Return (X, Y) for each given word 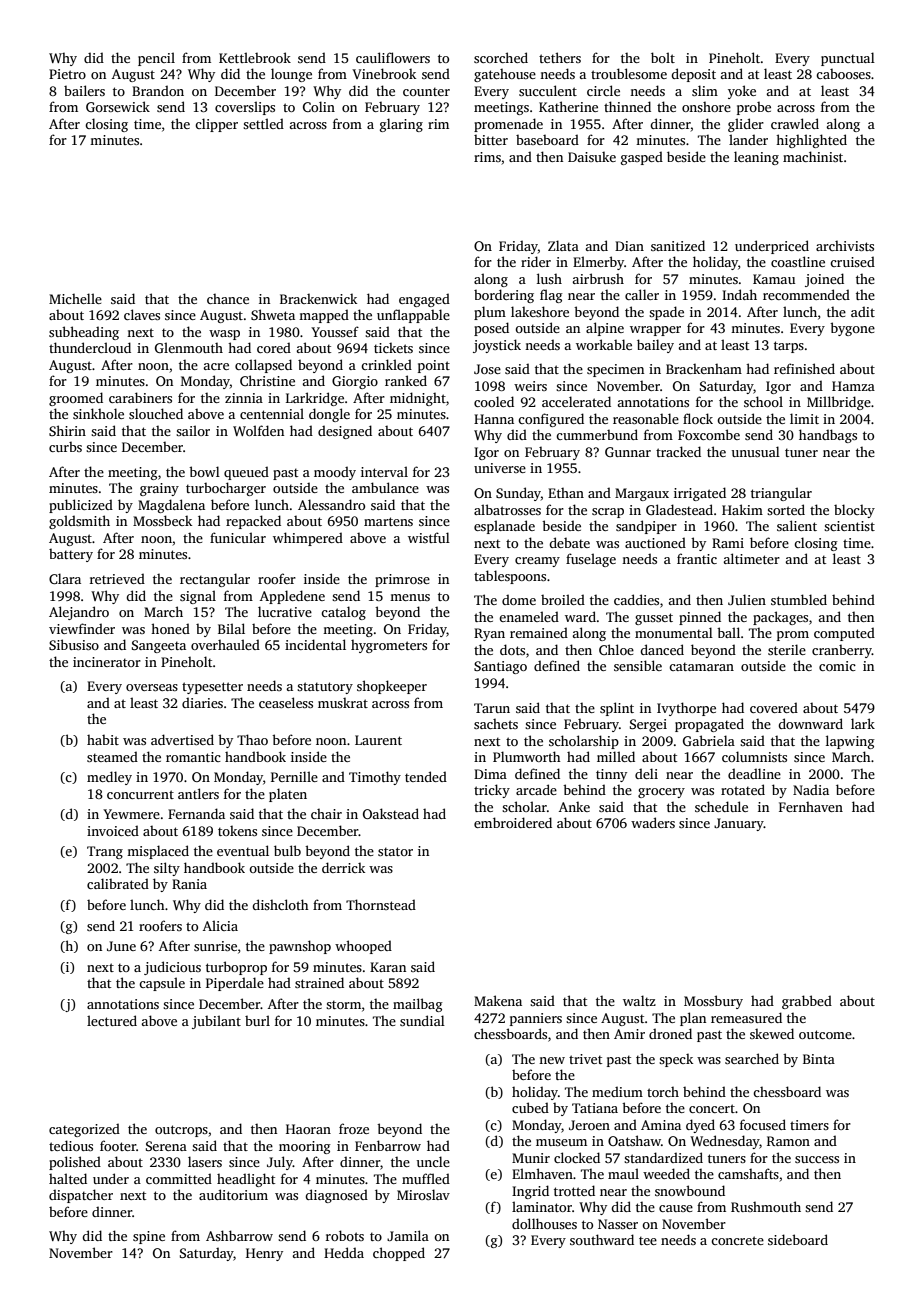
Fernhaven (811, 807)
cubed (530, 1107)
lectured (112, 1020)
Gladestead (679, 509)
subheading (84, 333)
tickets (393, 348)
